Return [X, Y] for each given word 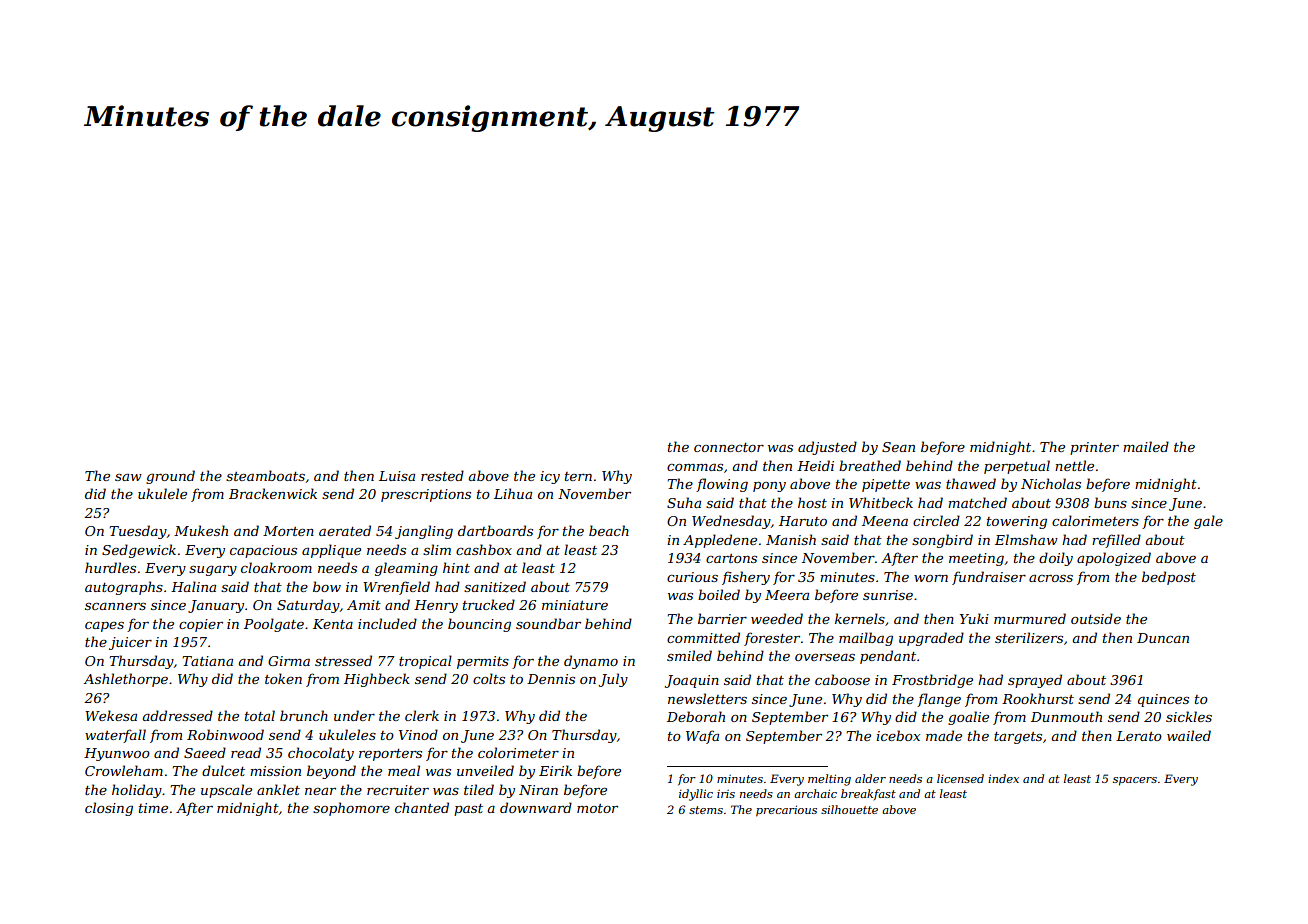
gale [1208, 522]
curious [692, 577]
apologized [1114, 559]
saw [128, 477]
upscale [226, 791]
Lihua [513, 493]
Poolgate [274, 625]
